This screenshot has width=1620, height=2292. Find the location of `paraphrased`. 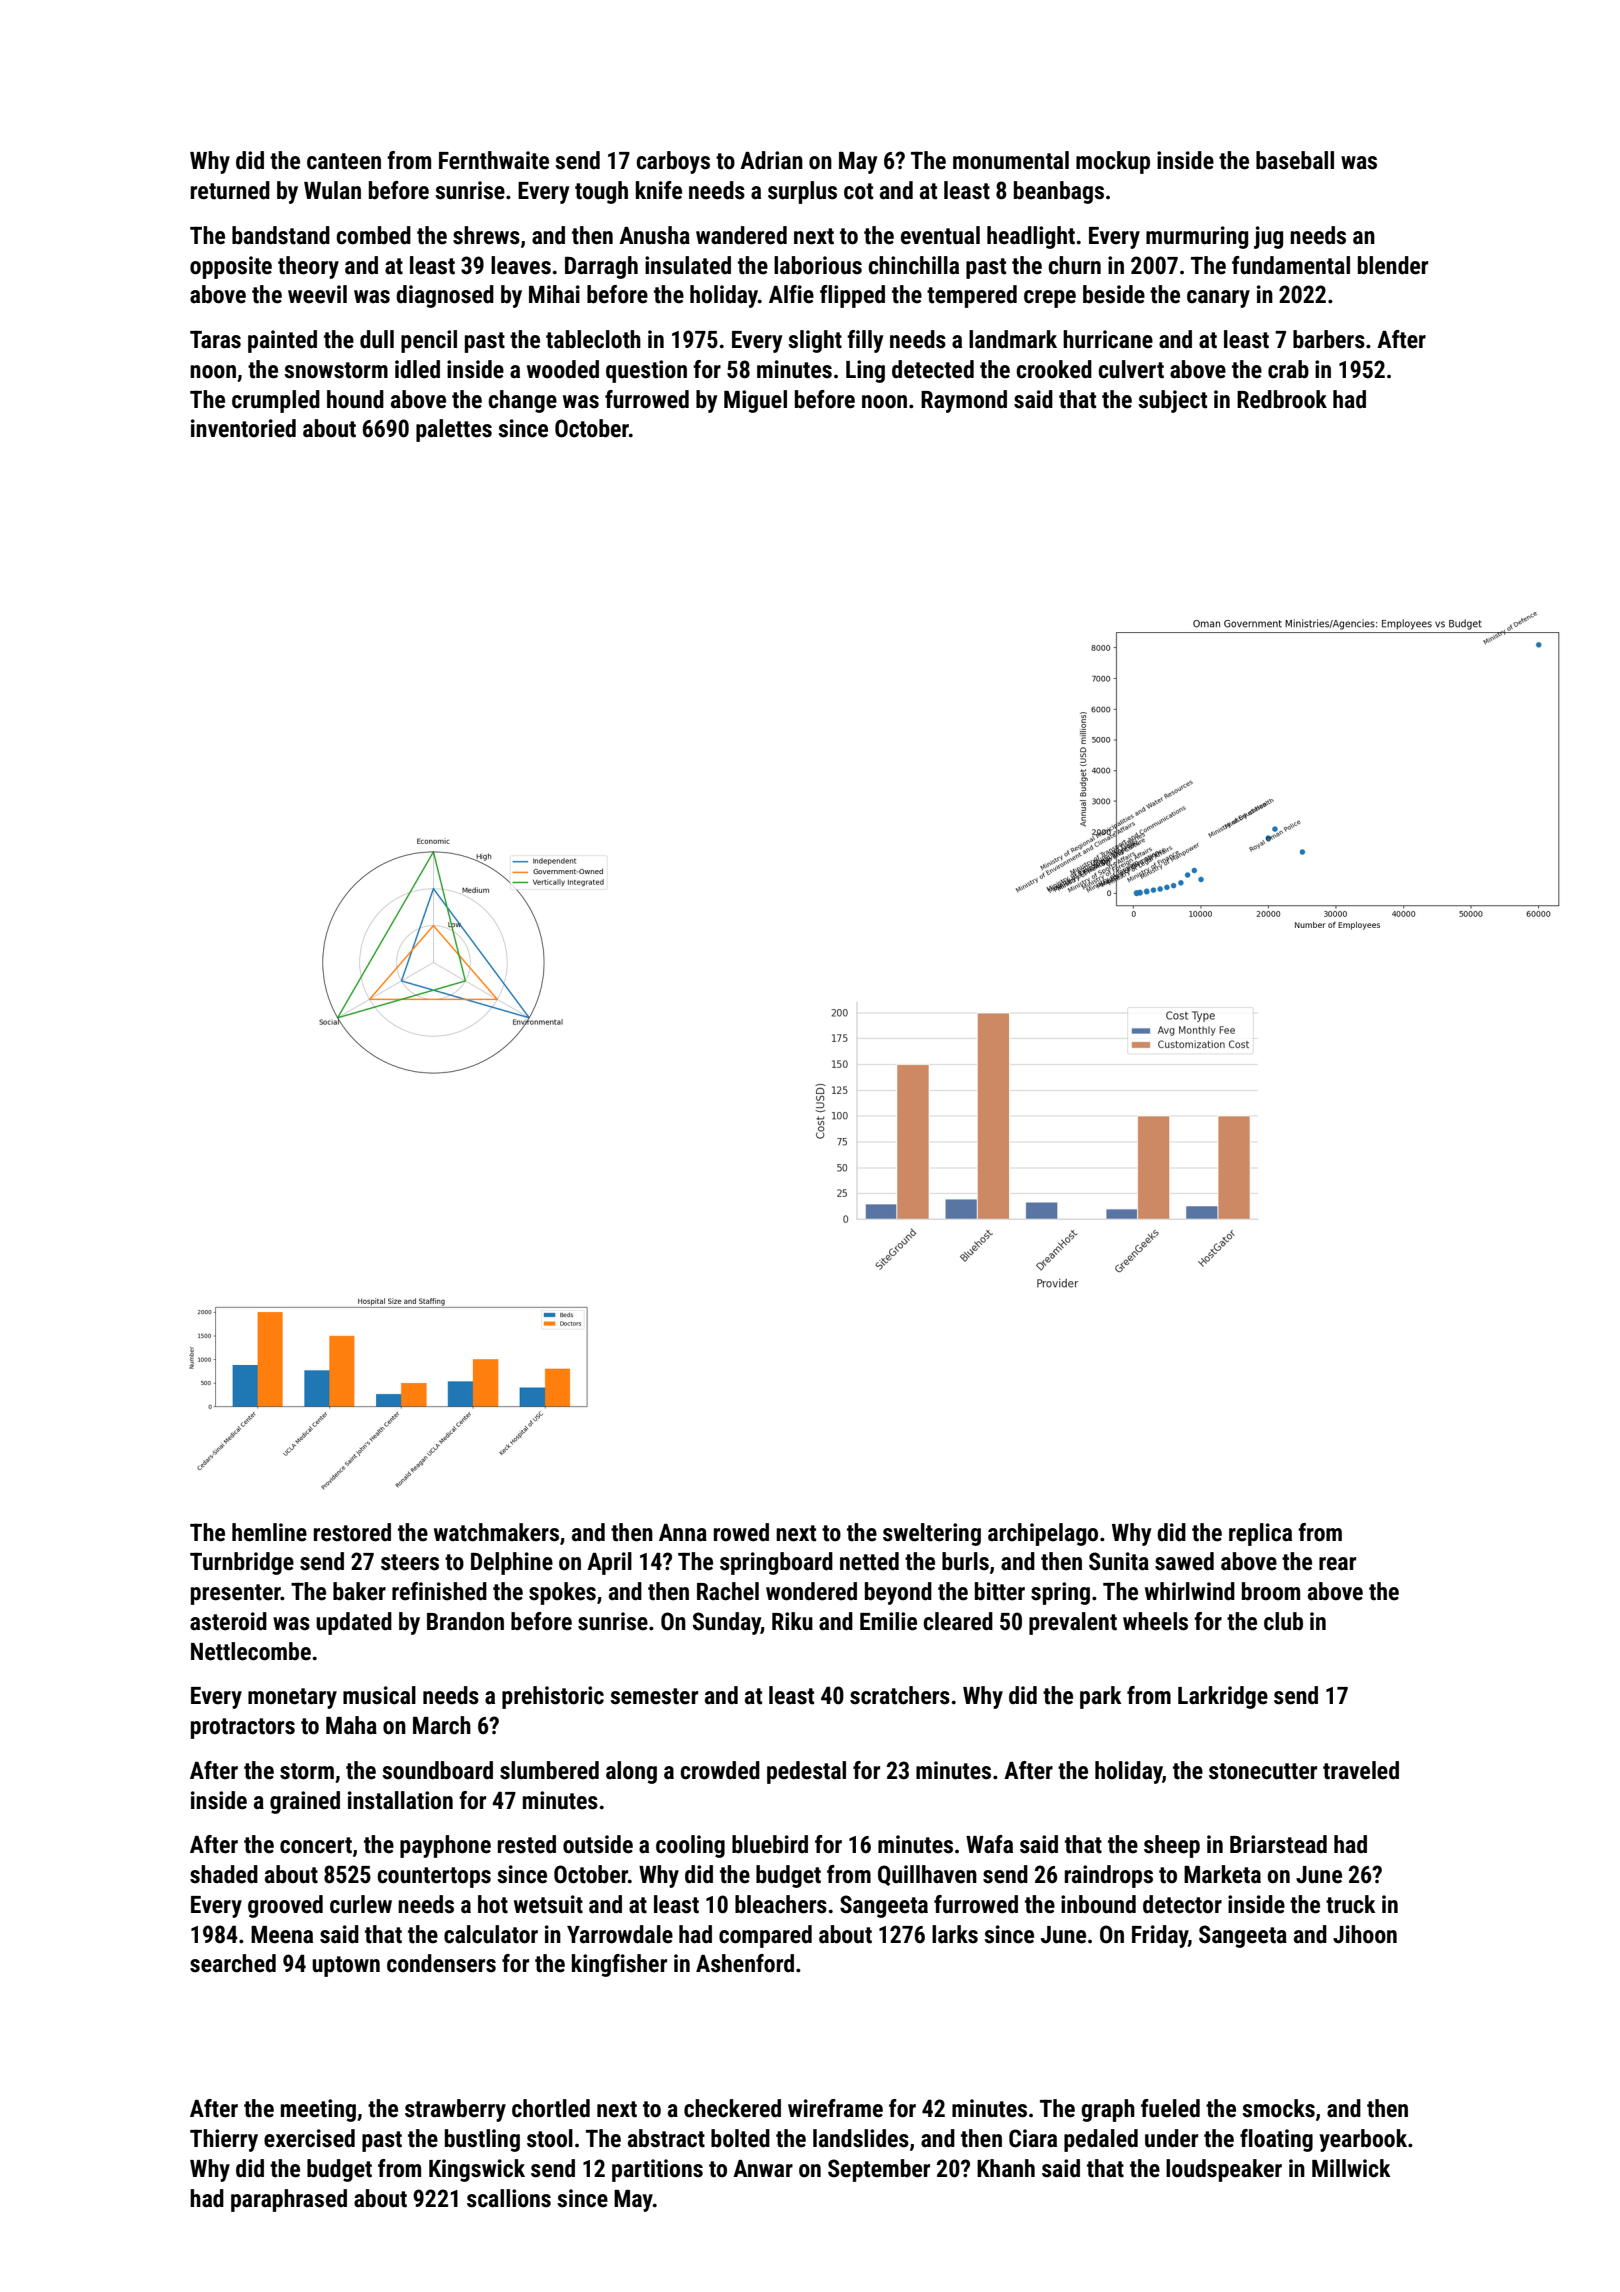

paraphrased is located at coordinates (289, 2200).
